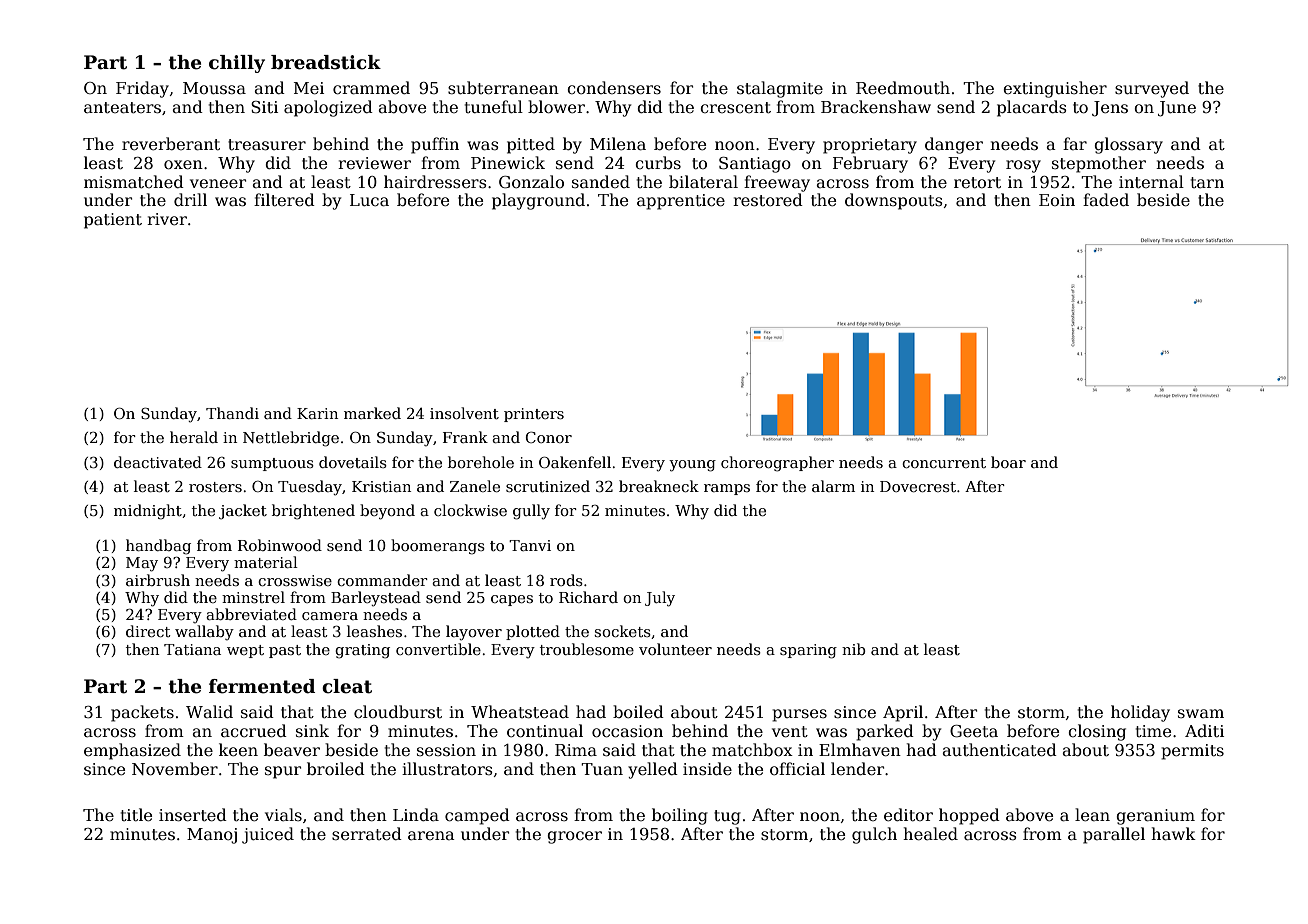 The image size is (1308, 924). What do you see at coordinates (313, 512) in the screenshot?
I see `brightened` at bounding box center [313, 512].
